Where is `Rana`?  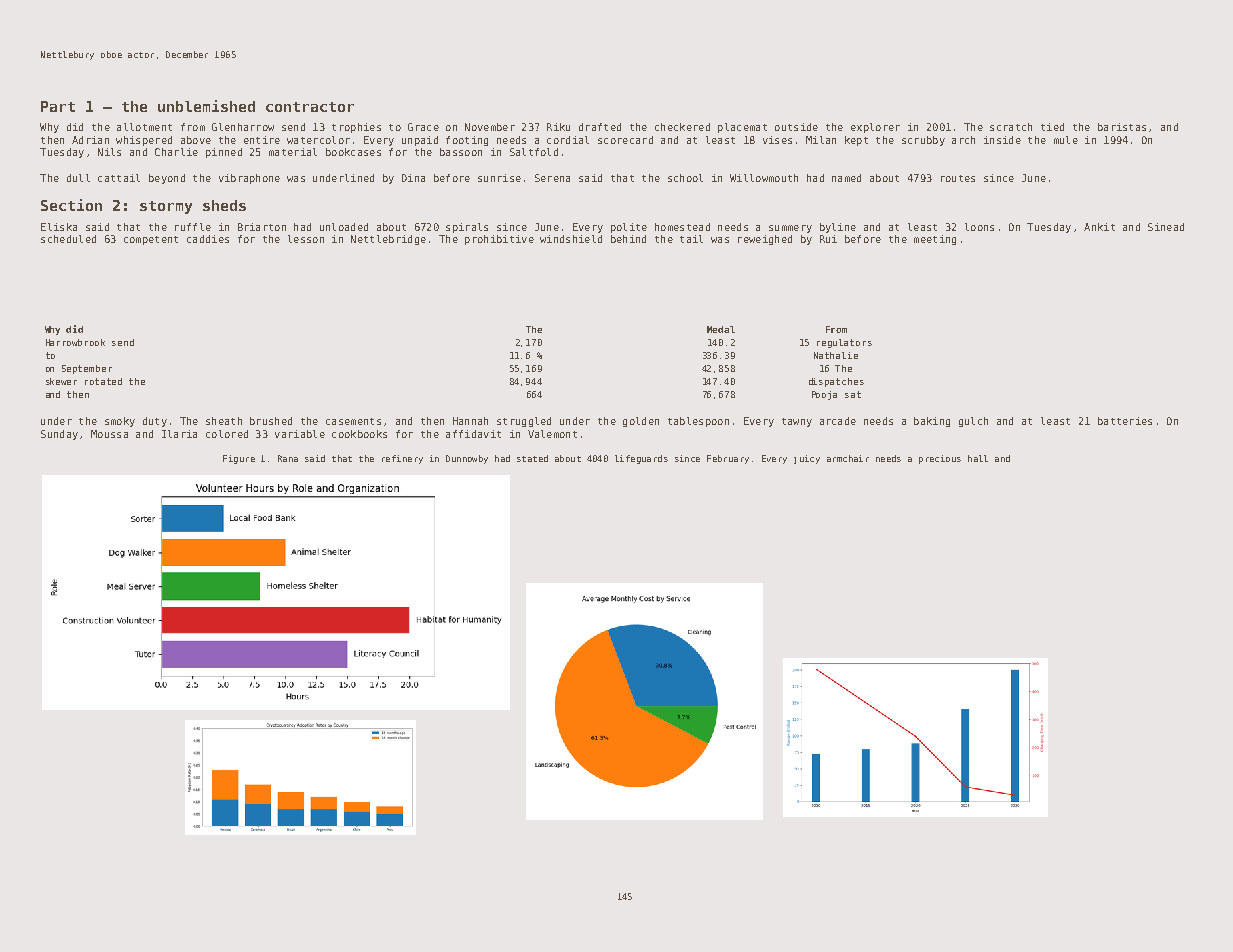
Rana is located at coordinates (288, 458).
